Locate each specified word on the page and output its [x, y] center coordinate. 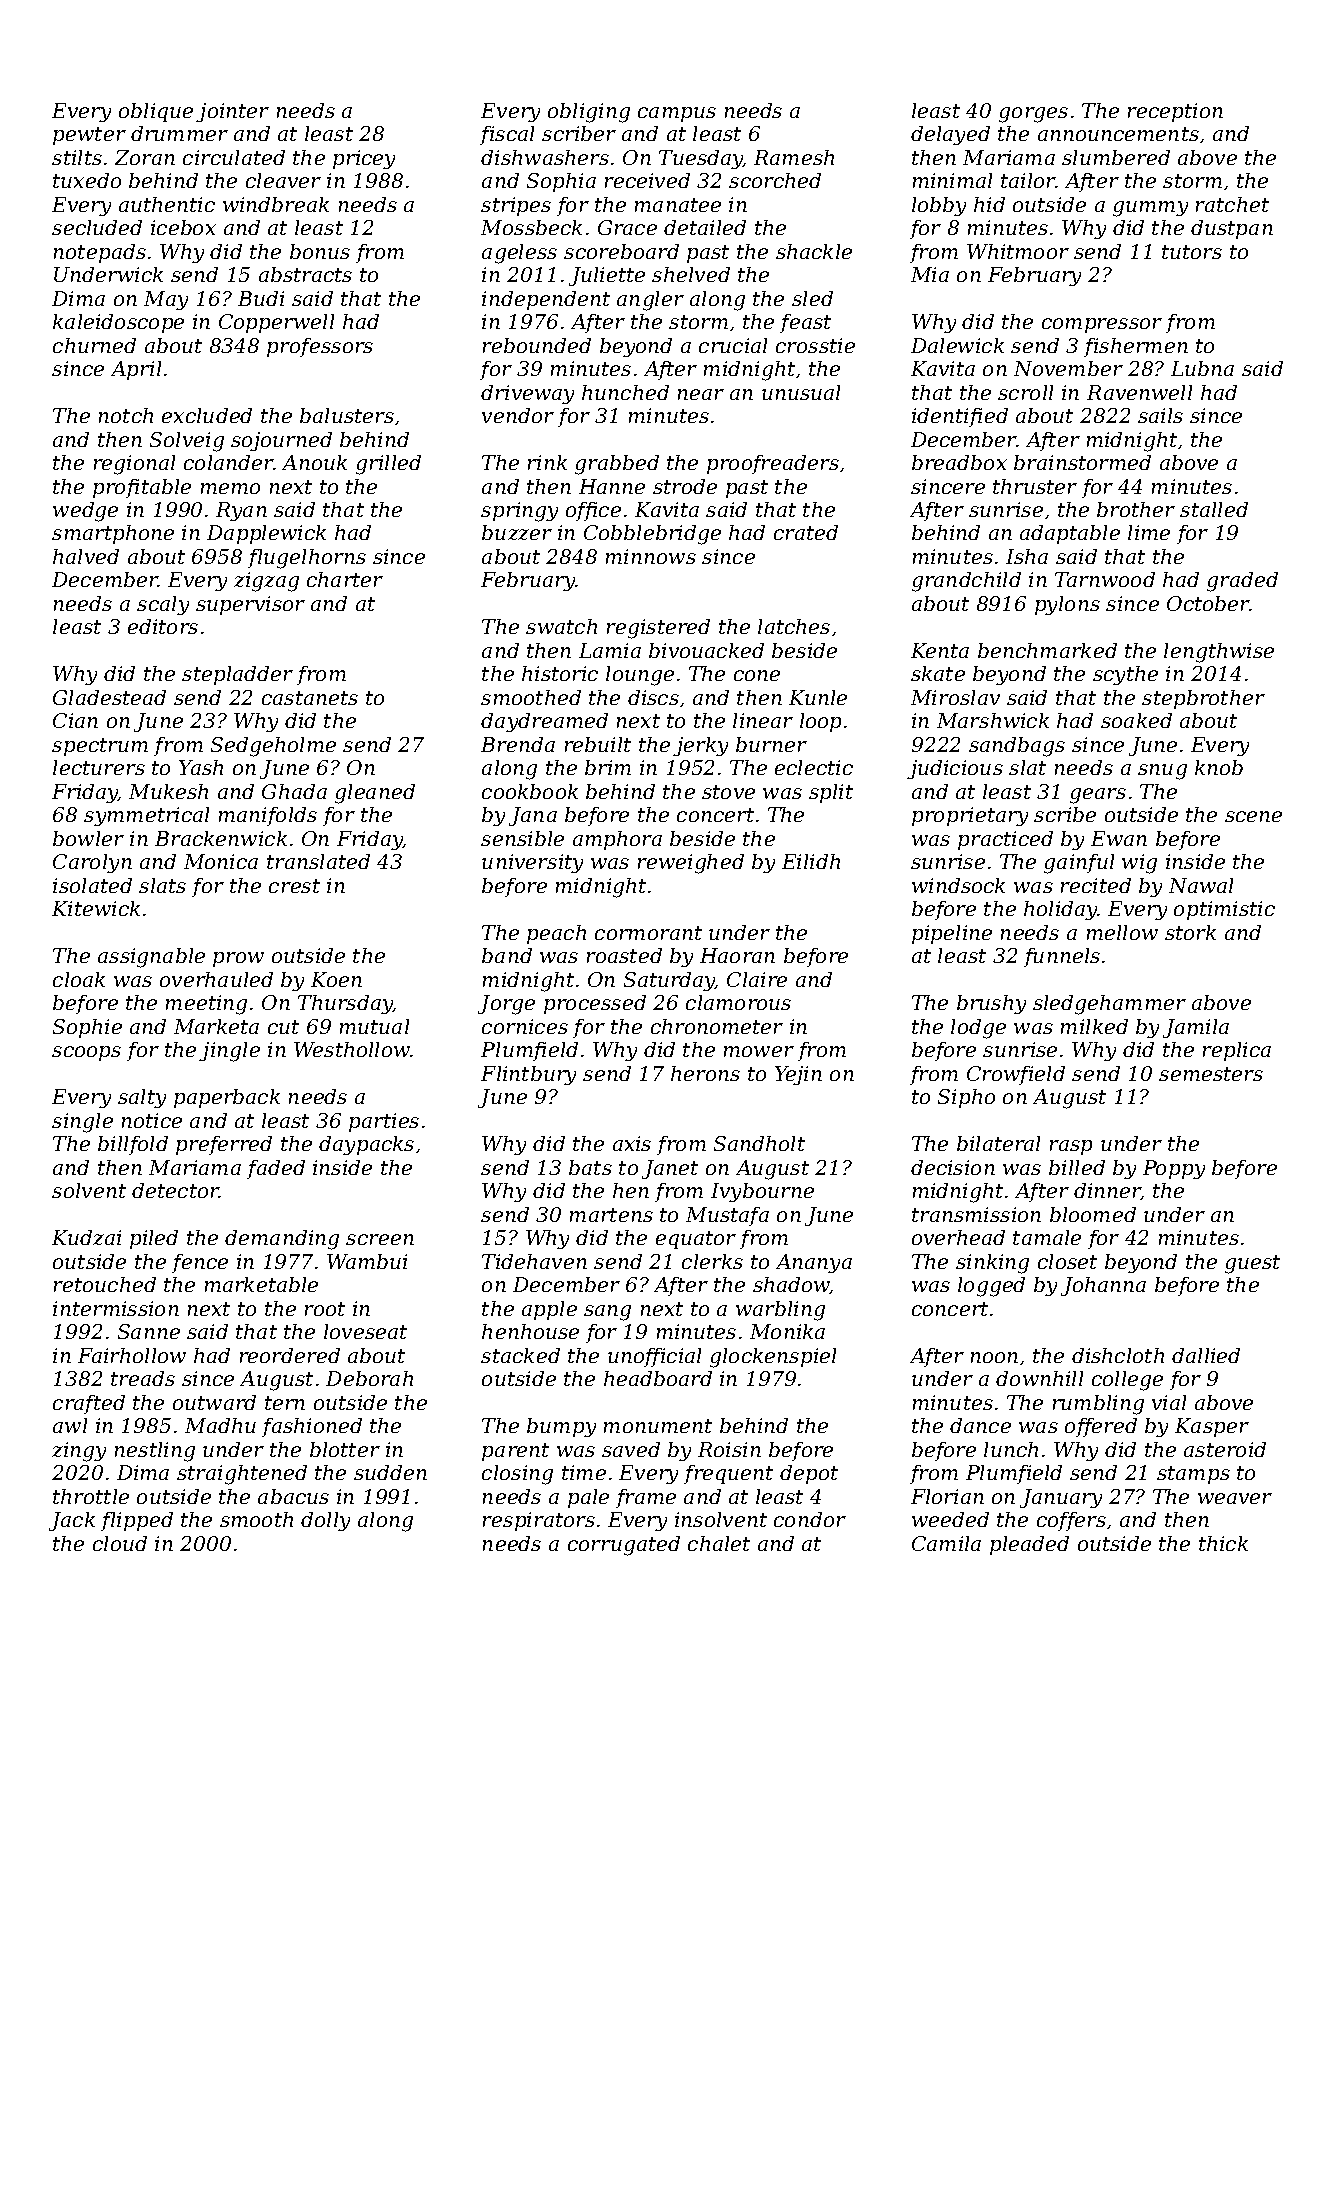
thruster [1035, 486]
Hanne [612, 486]
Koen [336, 979]
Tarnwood [1105, 579]
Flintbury [528, 1075]
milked [1094, 1026]
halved [86, 556]
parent [515, 1452]
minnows [651, 556]
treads [143, 1378]
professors [320, 347]
